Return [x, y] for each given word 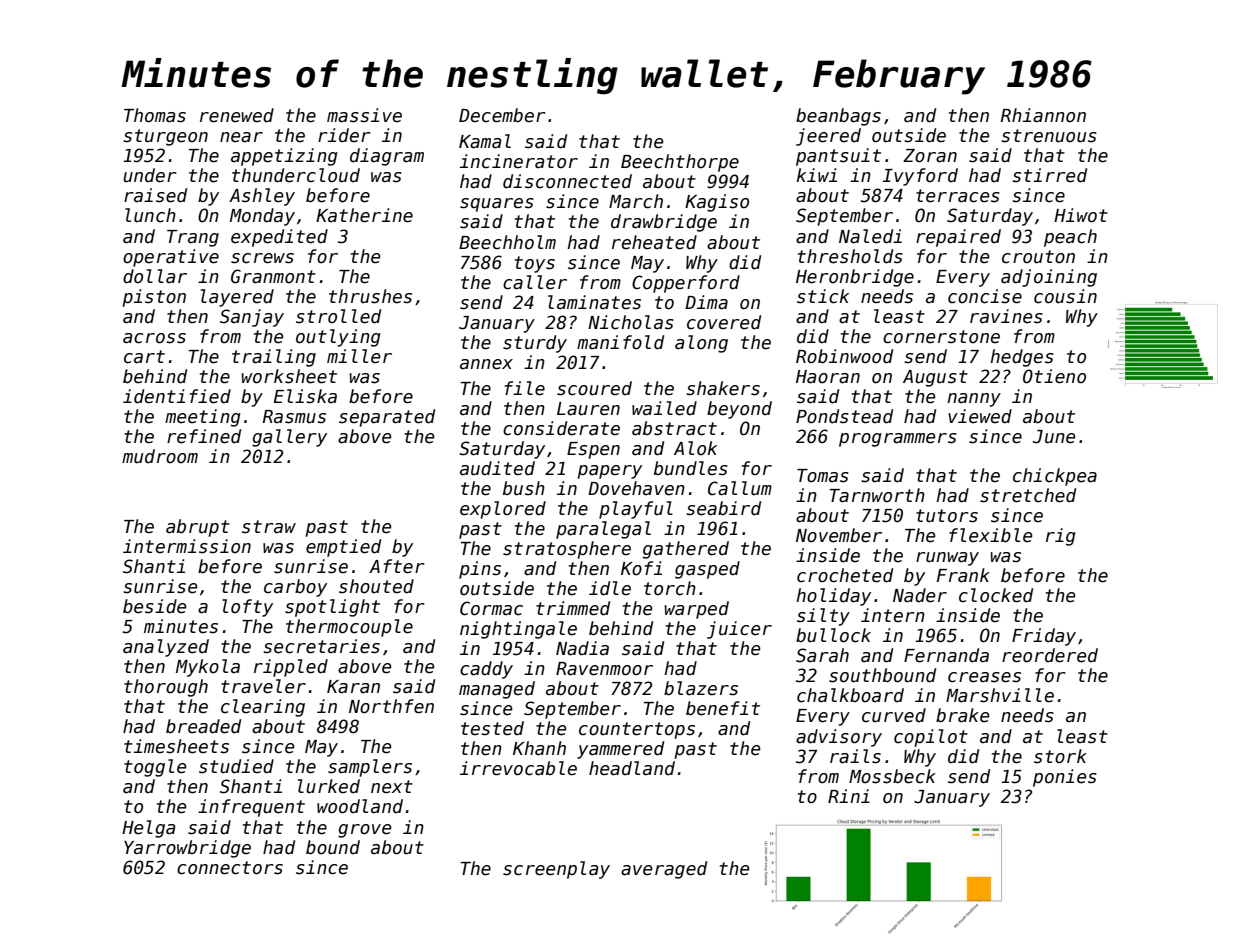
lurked [329, 786]
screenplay [556, 870]
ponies [1065, 778]
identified [177, 396]
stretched [1028, 495]
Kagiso [717, 203]
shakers [723, 388]
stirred [1049, 175]
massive [364, 115]
